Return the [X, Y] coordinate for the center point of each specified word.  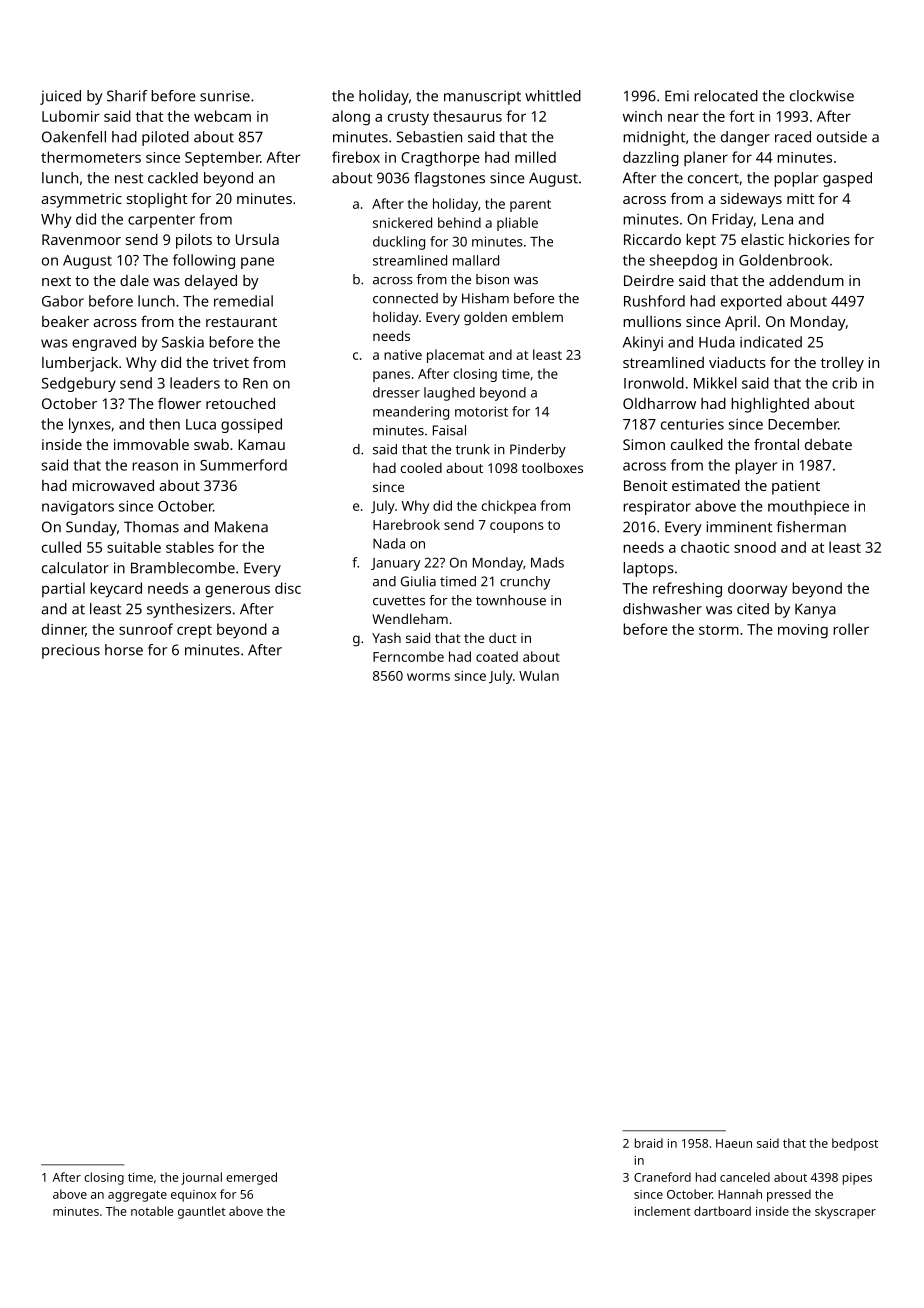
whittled [553, 96]
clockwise [822, 96]
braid [649, 1143]
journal [201, 1178]
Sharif [127, 96]
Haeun [734, 1143]
